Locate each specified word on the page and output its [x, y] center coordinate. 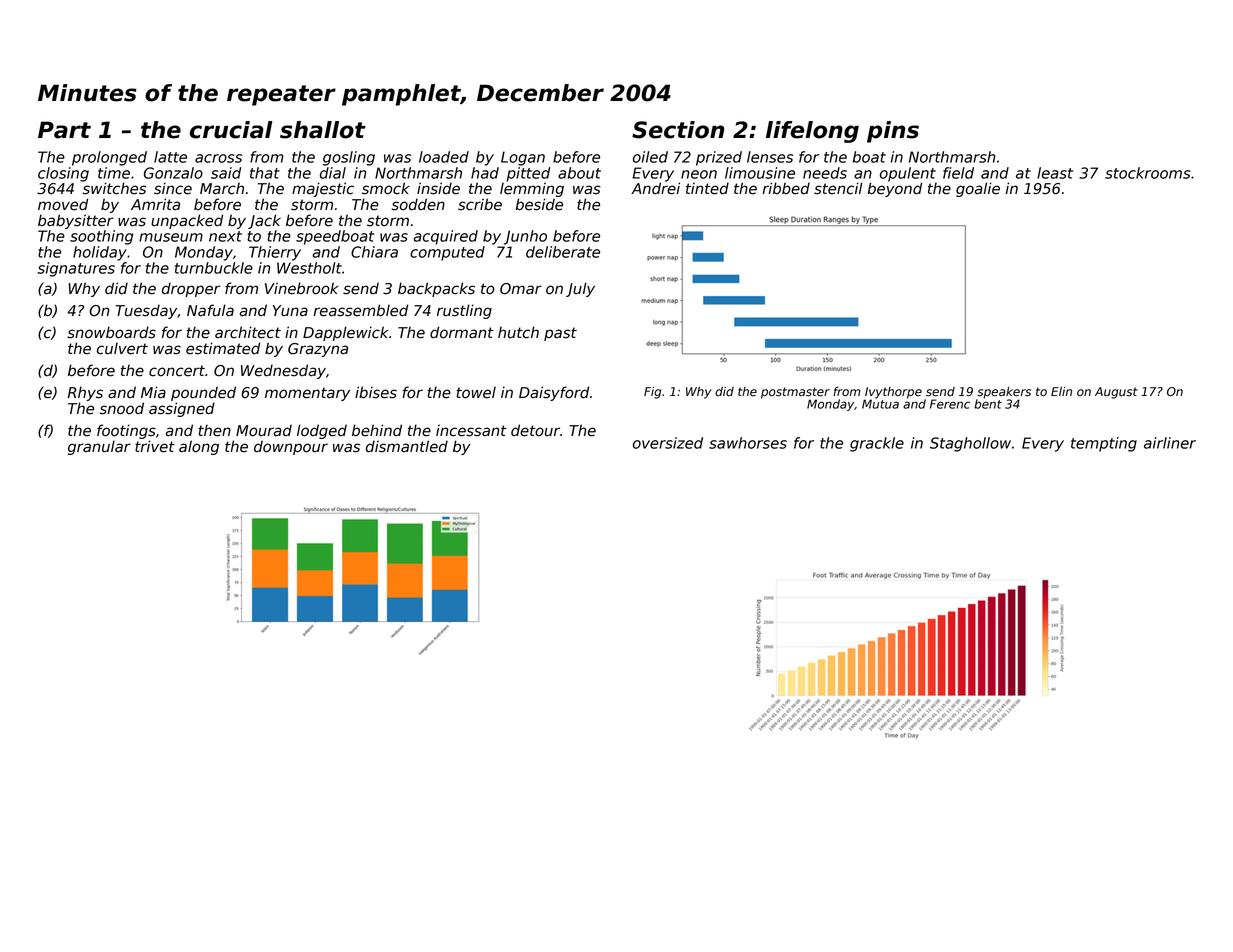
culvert [122, 348]
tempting [1104, 444]
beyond [894, 189]
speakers [1004, 393]
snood [121, 408]
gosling [349, 158]
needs [825, 173]
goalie [978, 189]
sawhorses [748, 443]
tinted [707, 188]
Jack [264, 221]
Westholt [309, 268]
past [560, 334]
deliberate [563, 252]
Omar [521, 289]
